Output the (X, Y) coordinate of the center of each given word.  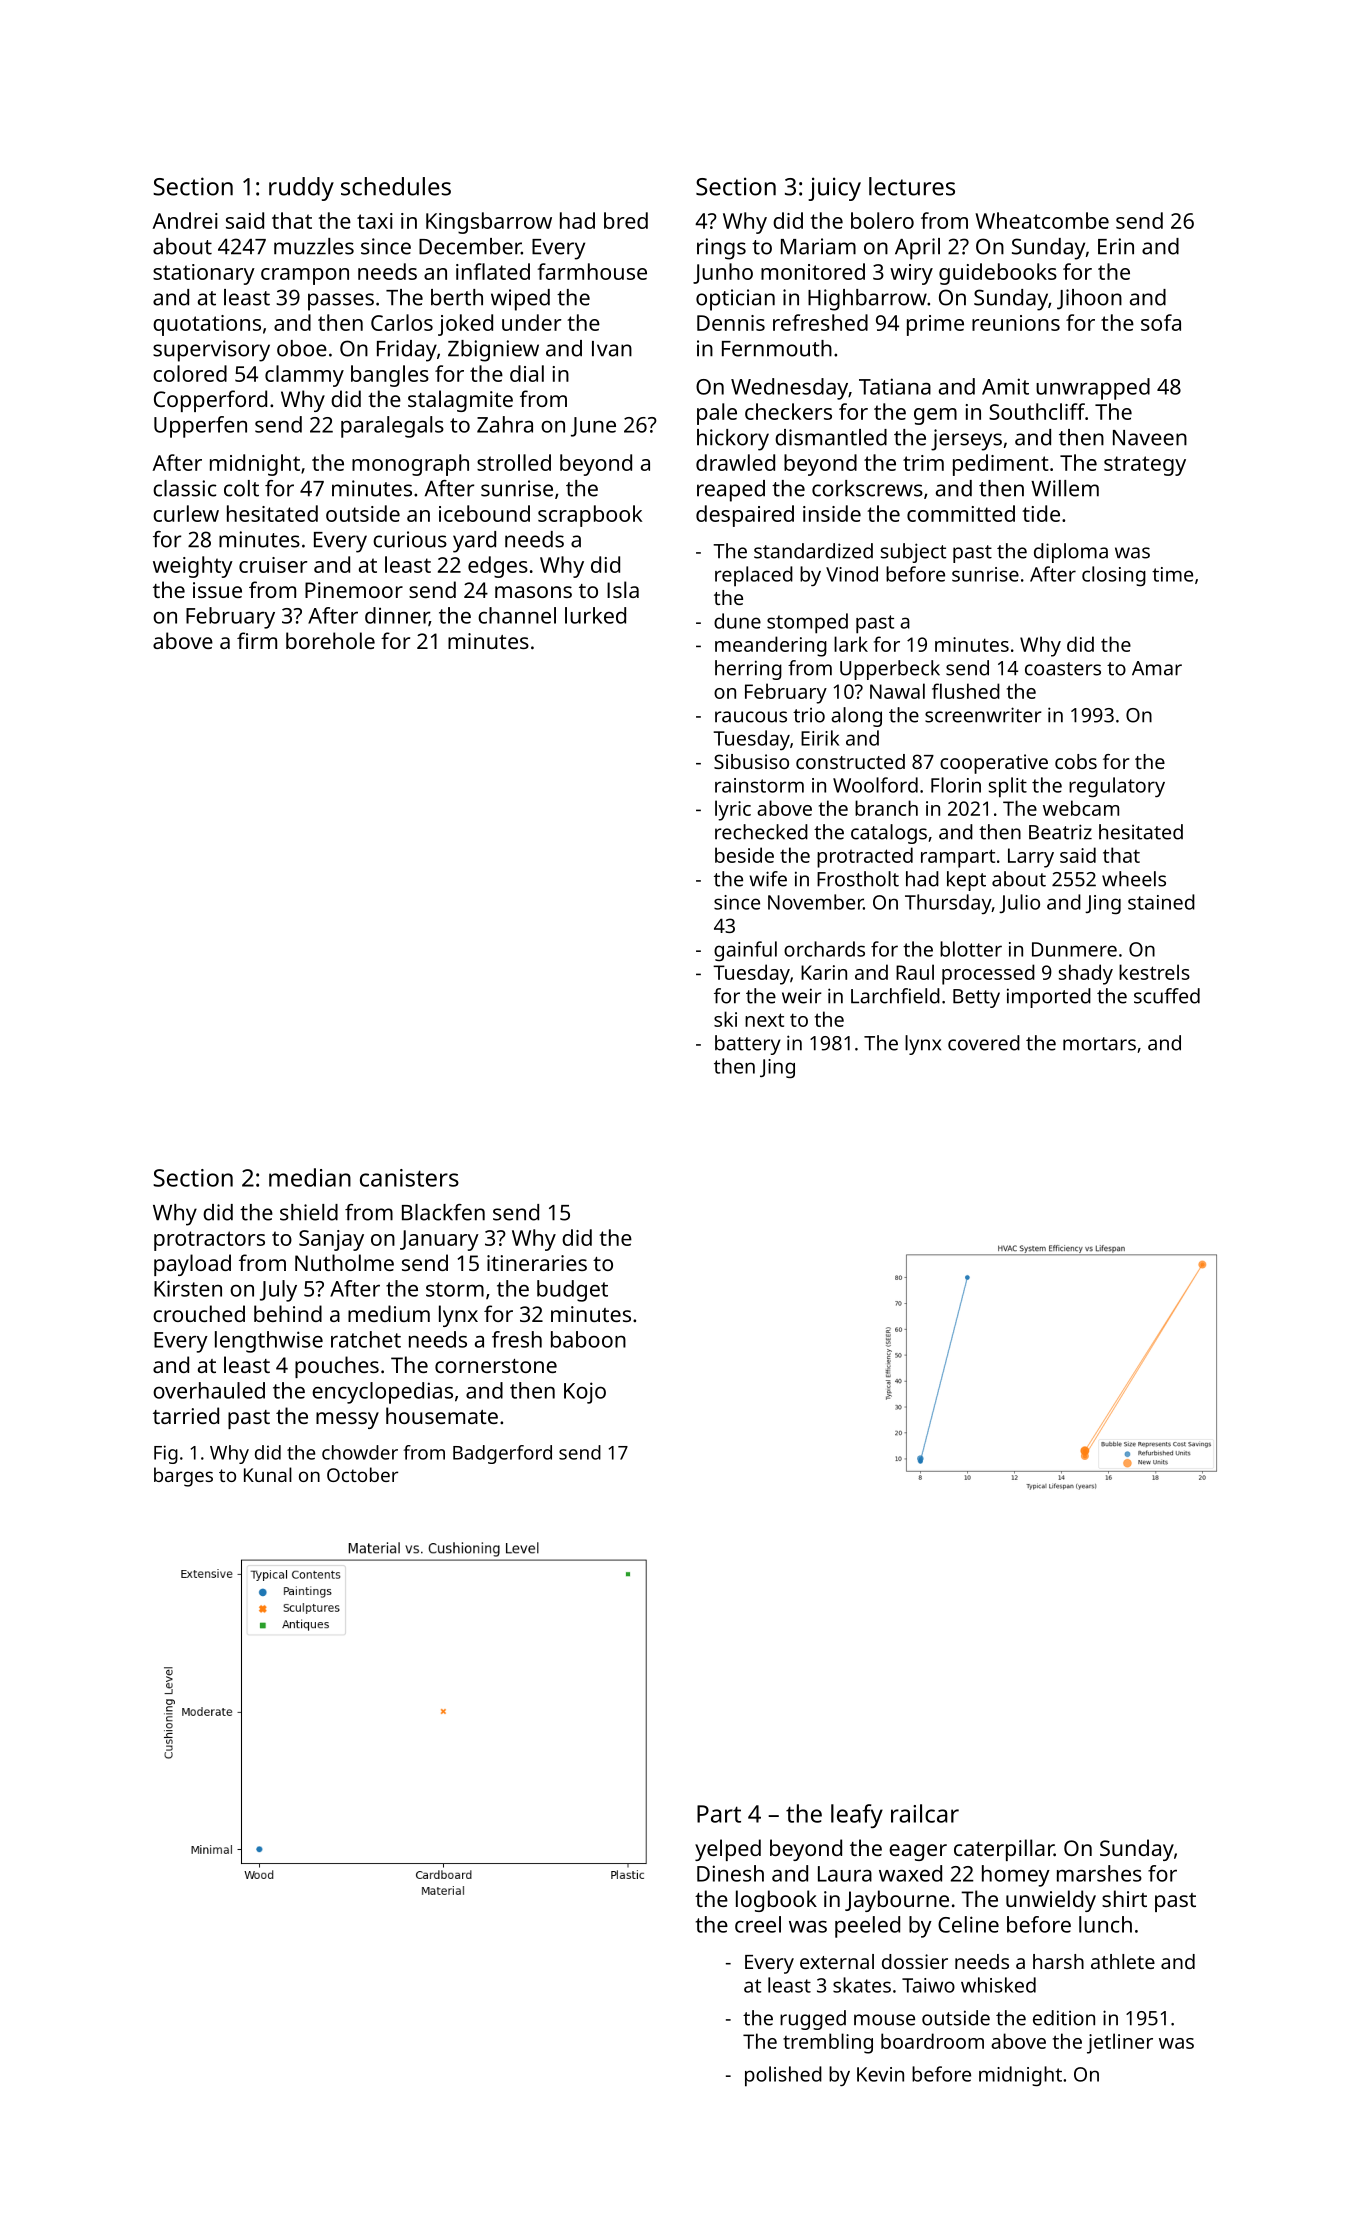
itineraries (537, 1263)
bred (626, 220)
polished (783, 2076)
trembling (828, 2043)
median (310, 1177)
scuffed (1167, 996)
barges (183, 1477)
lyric (733, 810)
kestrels (1154, 972)
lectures (912, 186)
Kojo (585, 1393)
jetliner (1120, 2043)
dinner (397, 616)
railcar (925, 1813)
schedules (396, 186)
